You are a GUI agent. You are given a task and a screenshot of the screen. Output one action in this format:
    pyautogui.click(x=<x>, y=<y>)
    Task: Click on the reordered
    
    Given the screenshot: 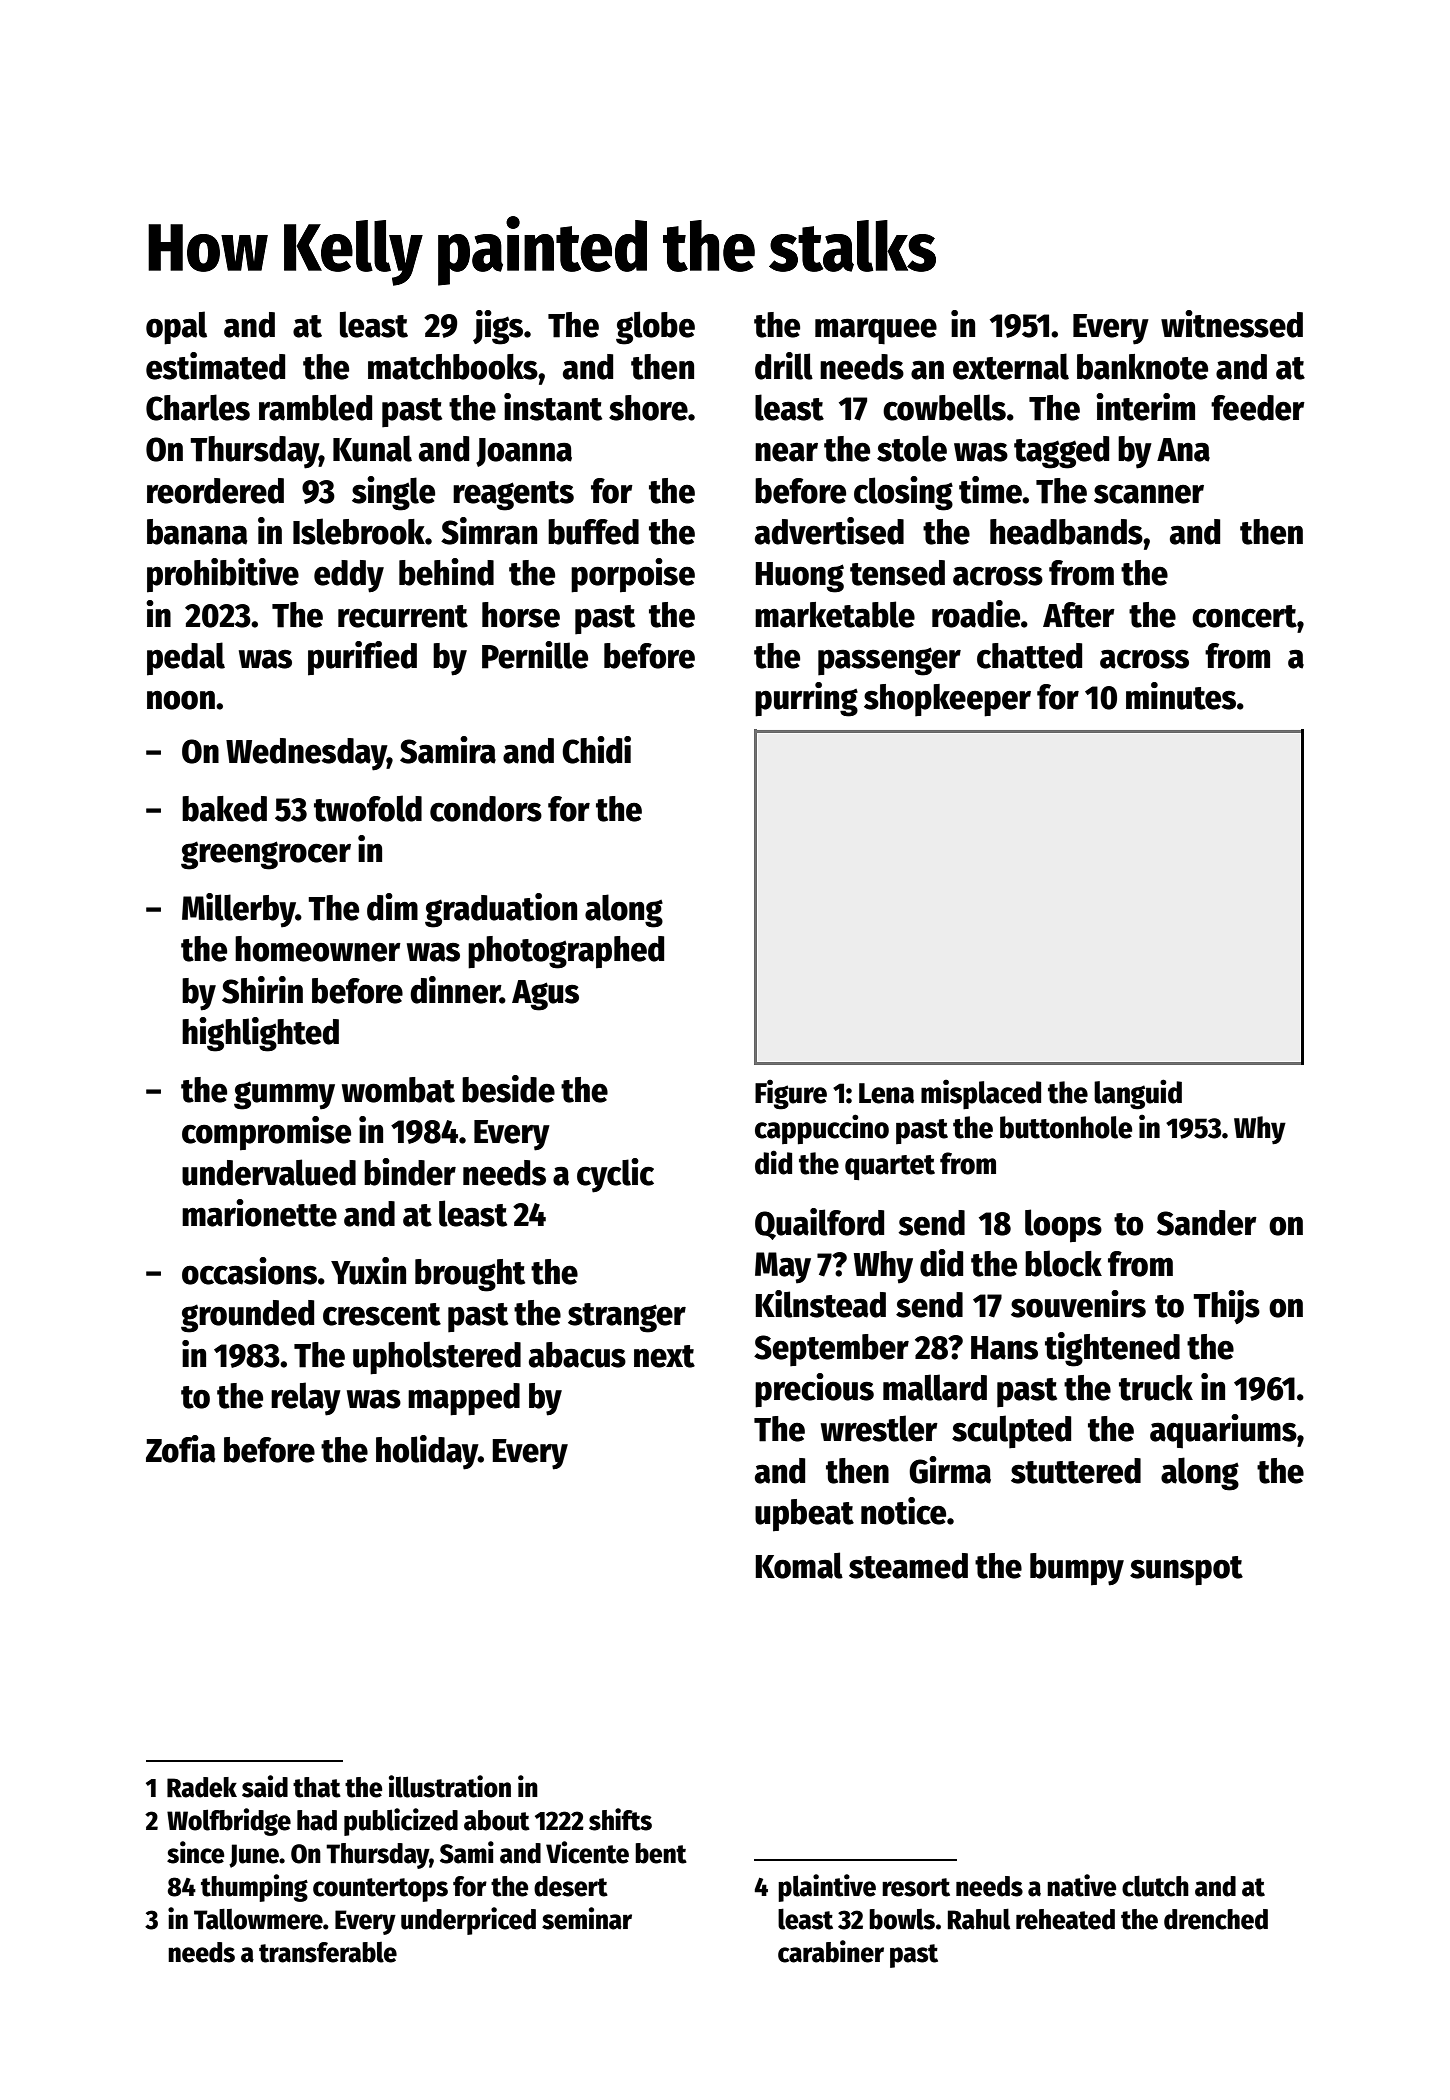 What is the action you would take?
    pyautogui.click(x=215, y=491)
